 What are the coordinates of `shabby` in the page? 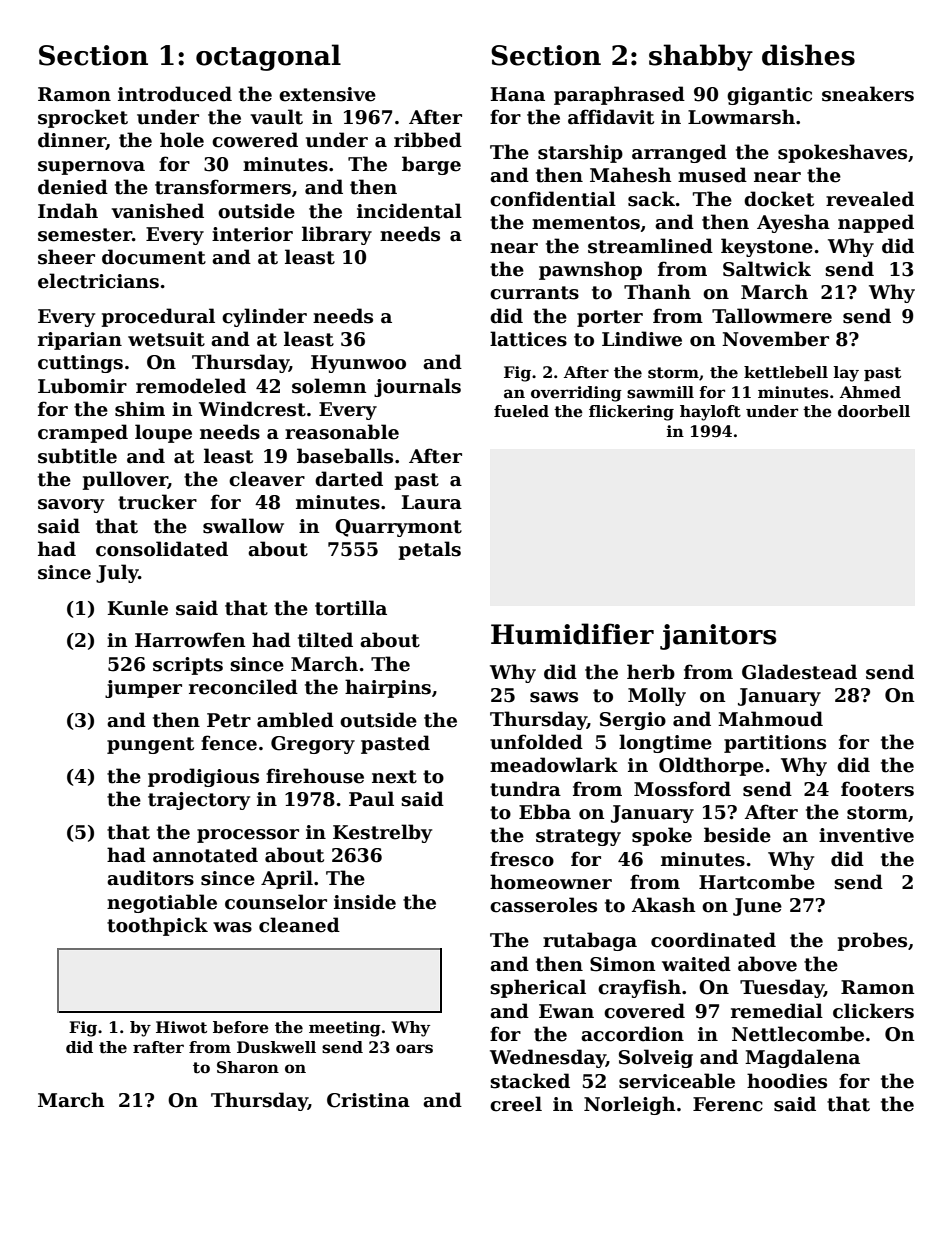 It's located at (701, 57).
